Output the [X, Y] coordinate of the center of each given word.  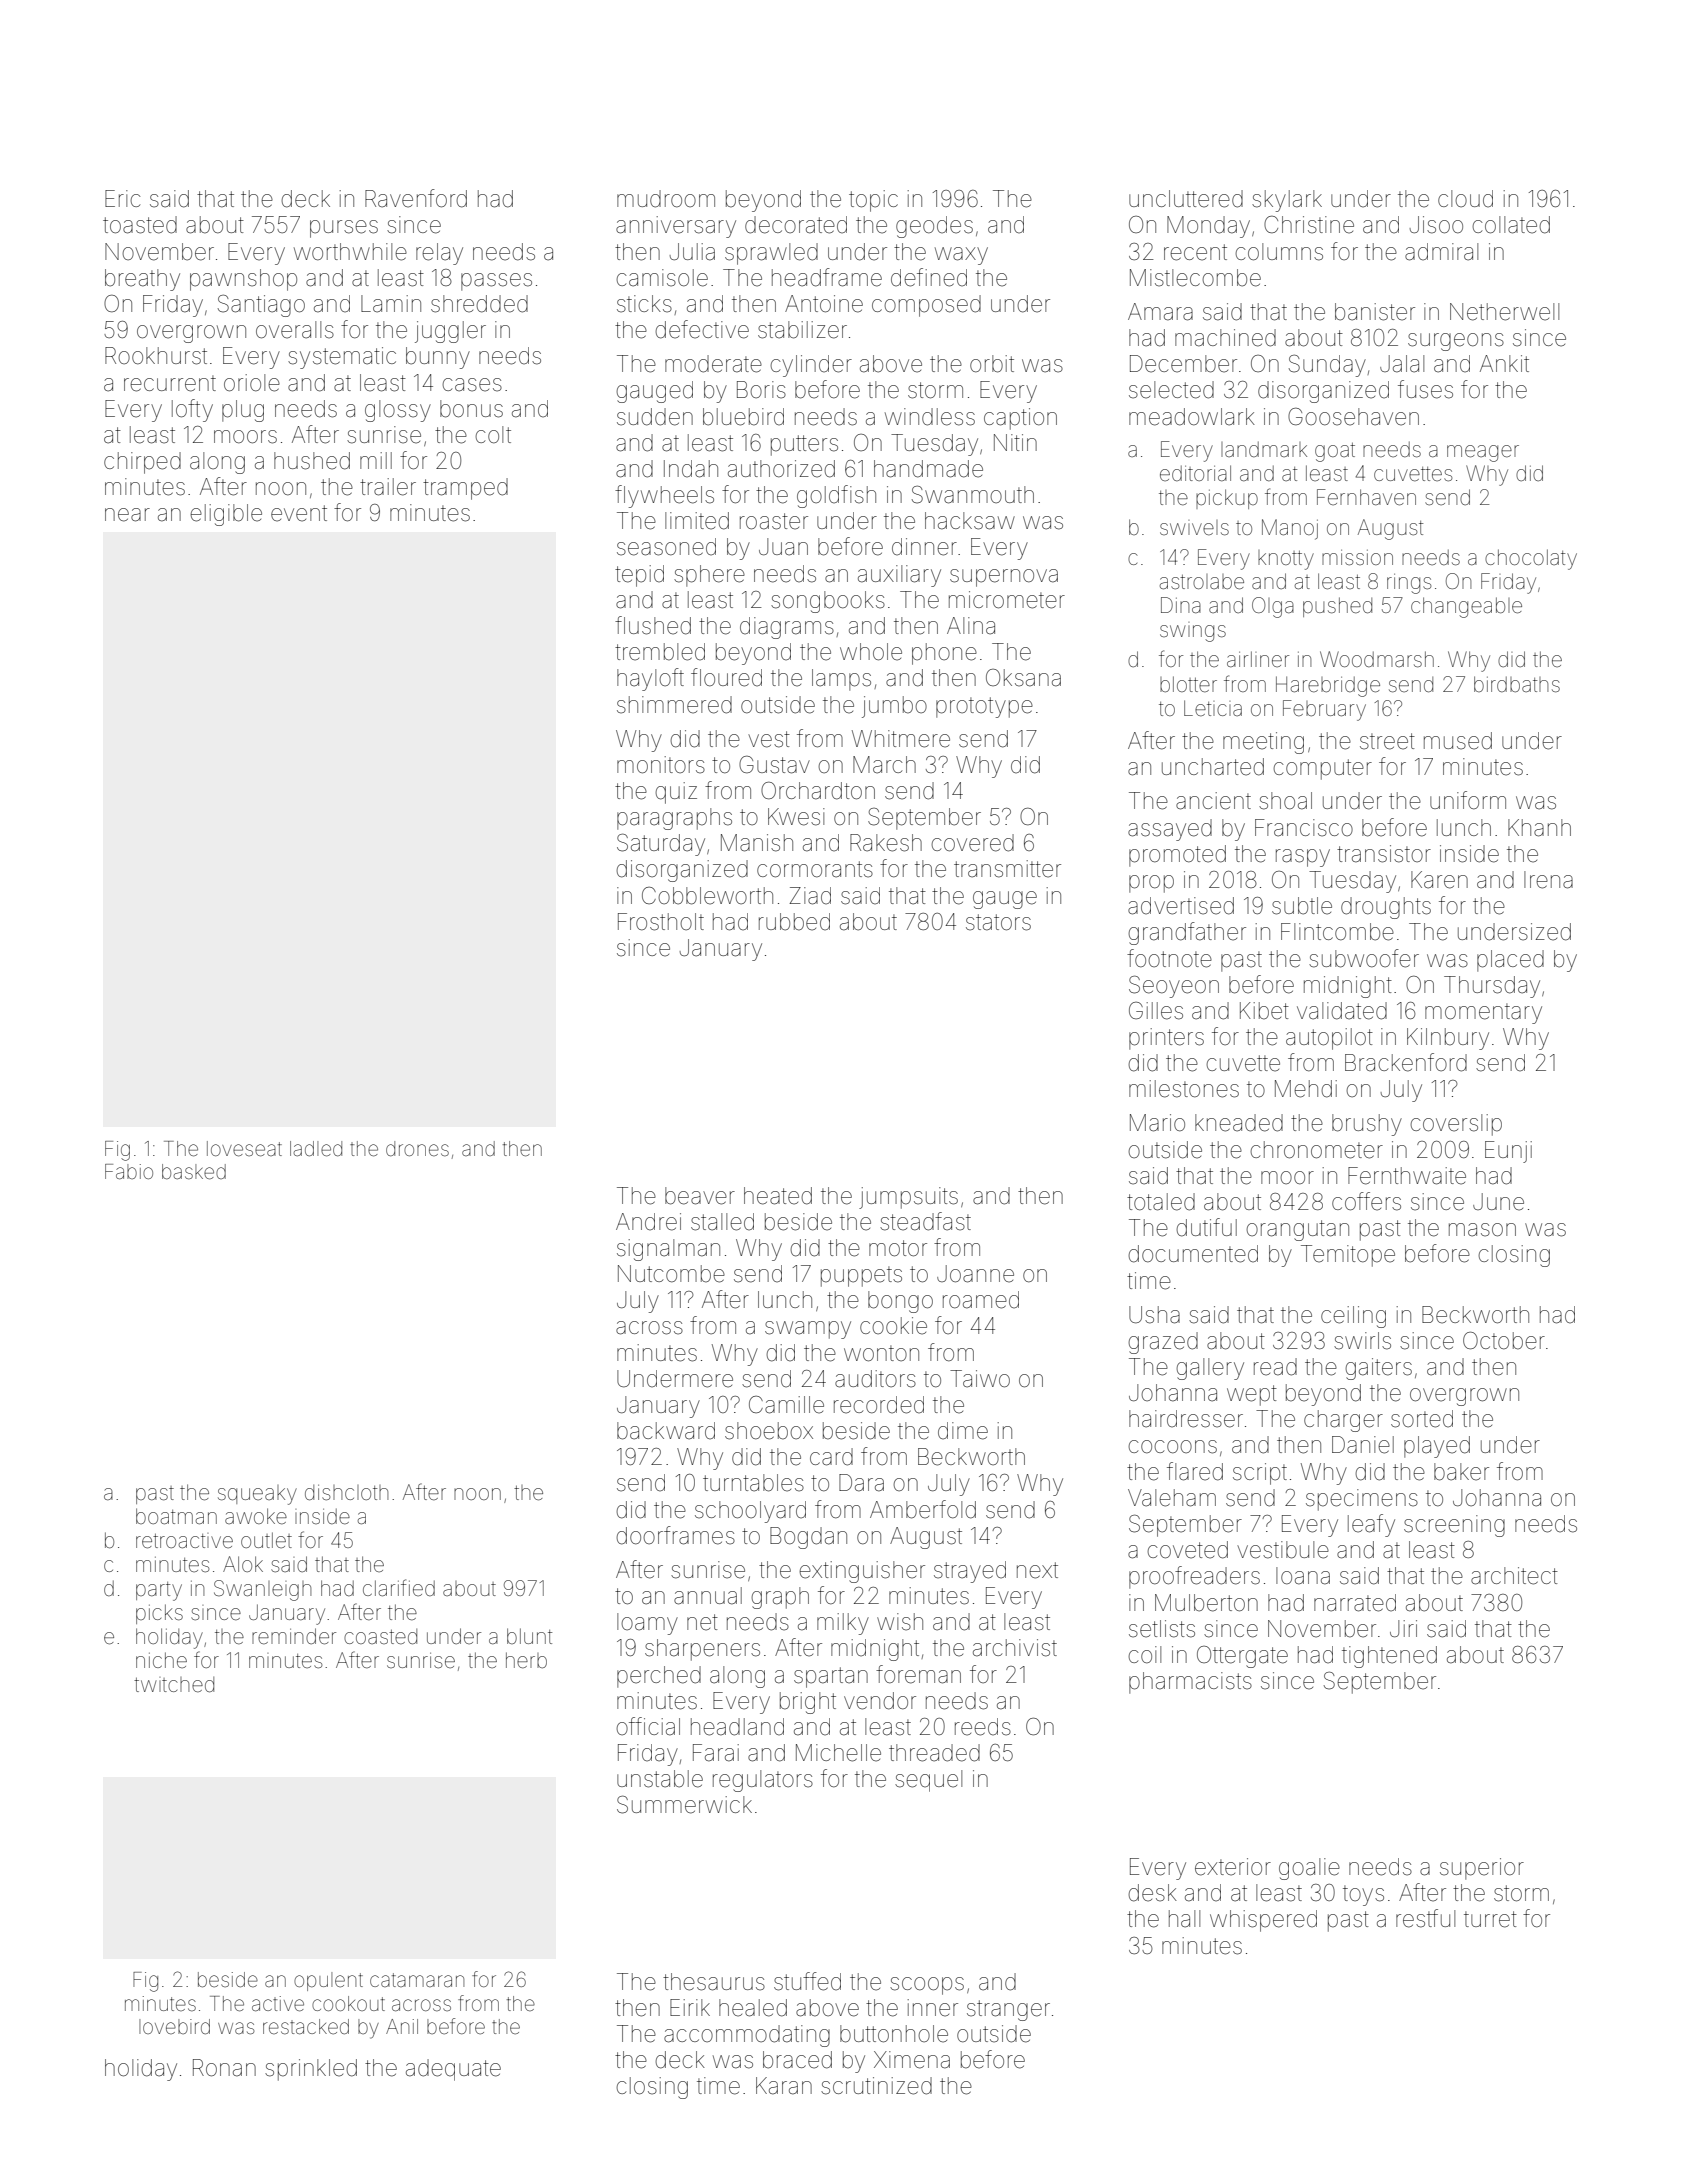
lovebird [174, 2026]
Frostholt [661, 922]
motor [898, 1248]
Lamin [391, 304]
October [1504, 1341]
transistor [1384, 854]
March [884, 765]
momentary [1483, 1013]
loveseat [244, 1149]
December [1183, 364]
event [299, 513]
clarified [399, 1587]
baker [1461, 1472]
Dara [861, 1483]
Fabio [129, 1171]
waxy [961, 256]
